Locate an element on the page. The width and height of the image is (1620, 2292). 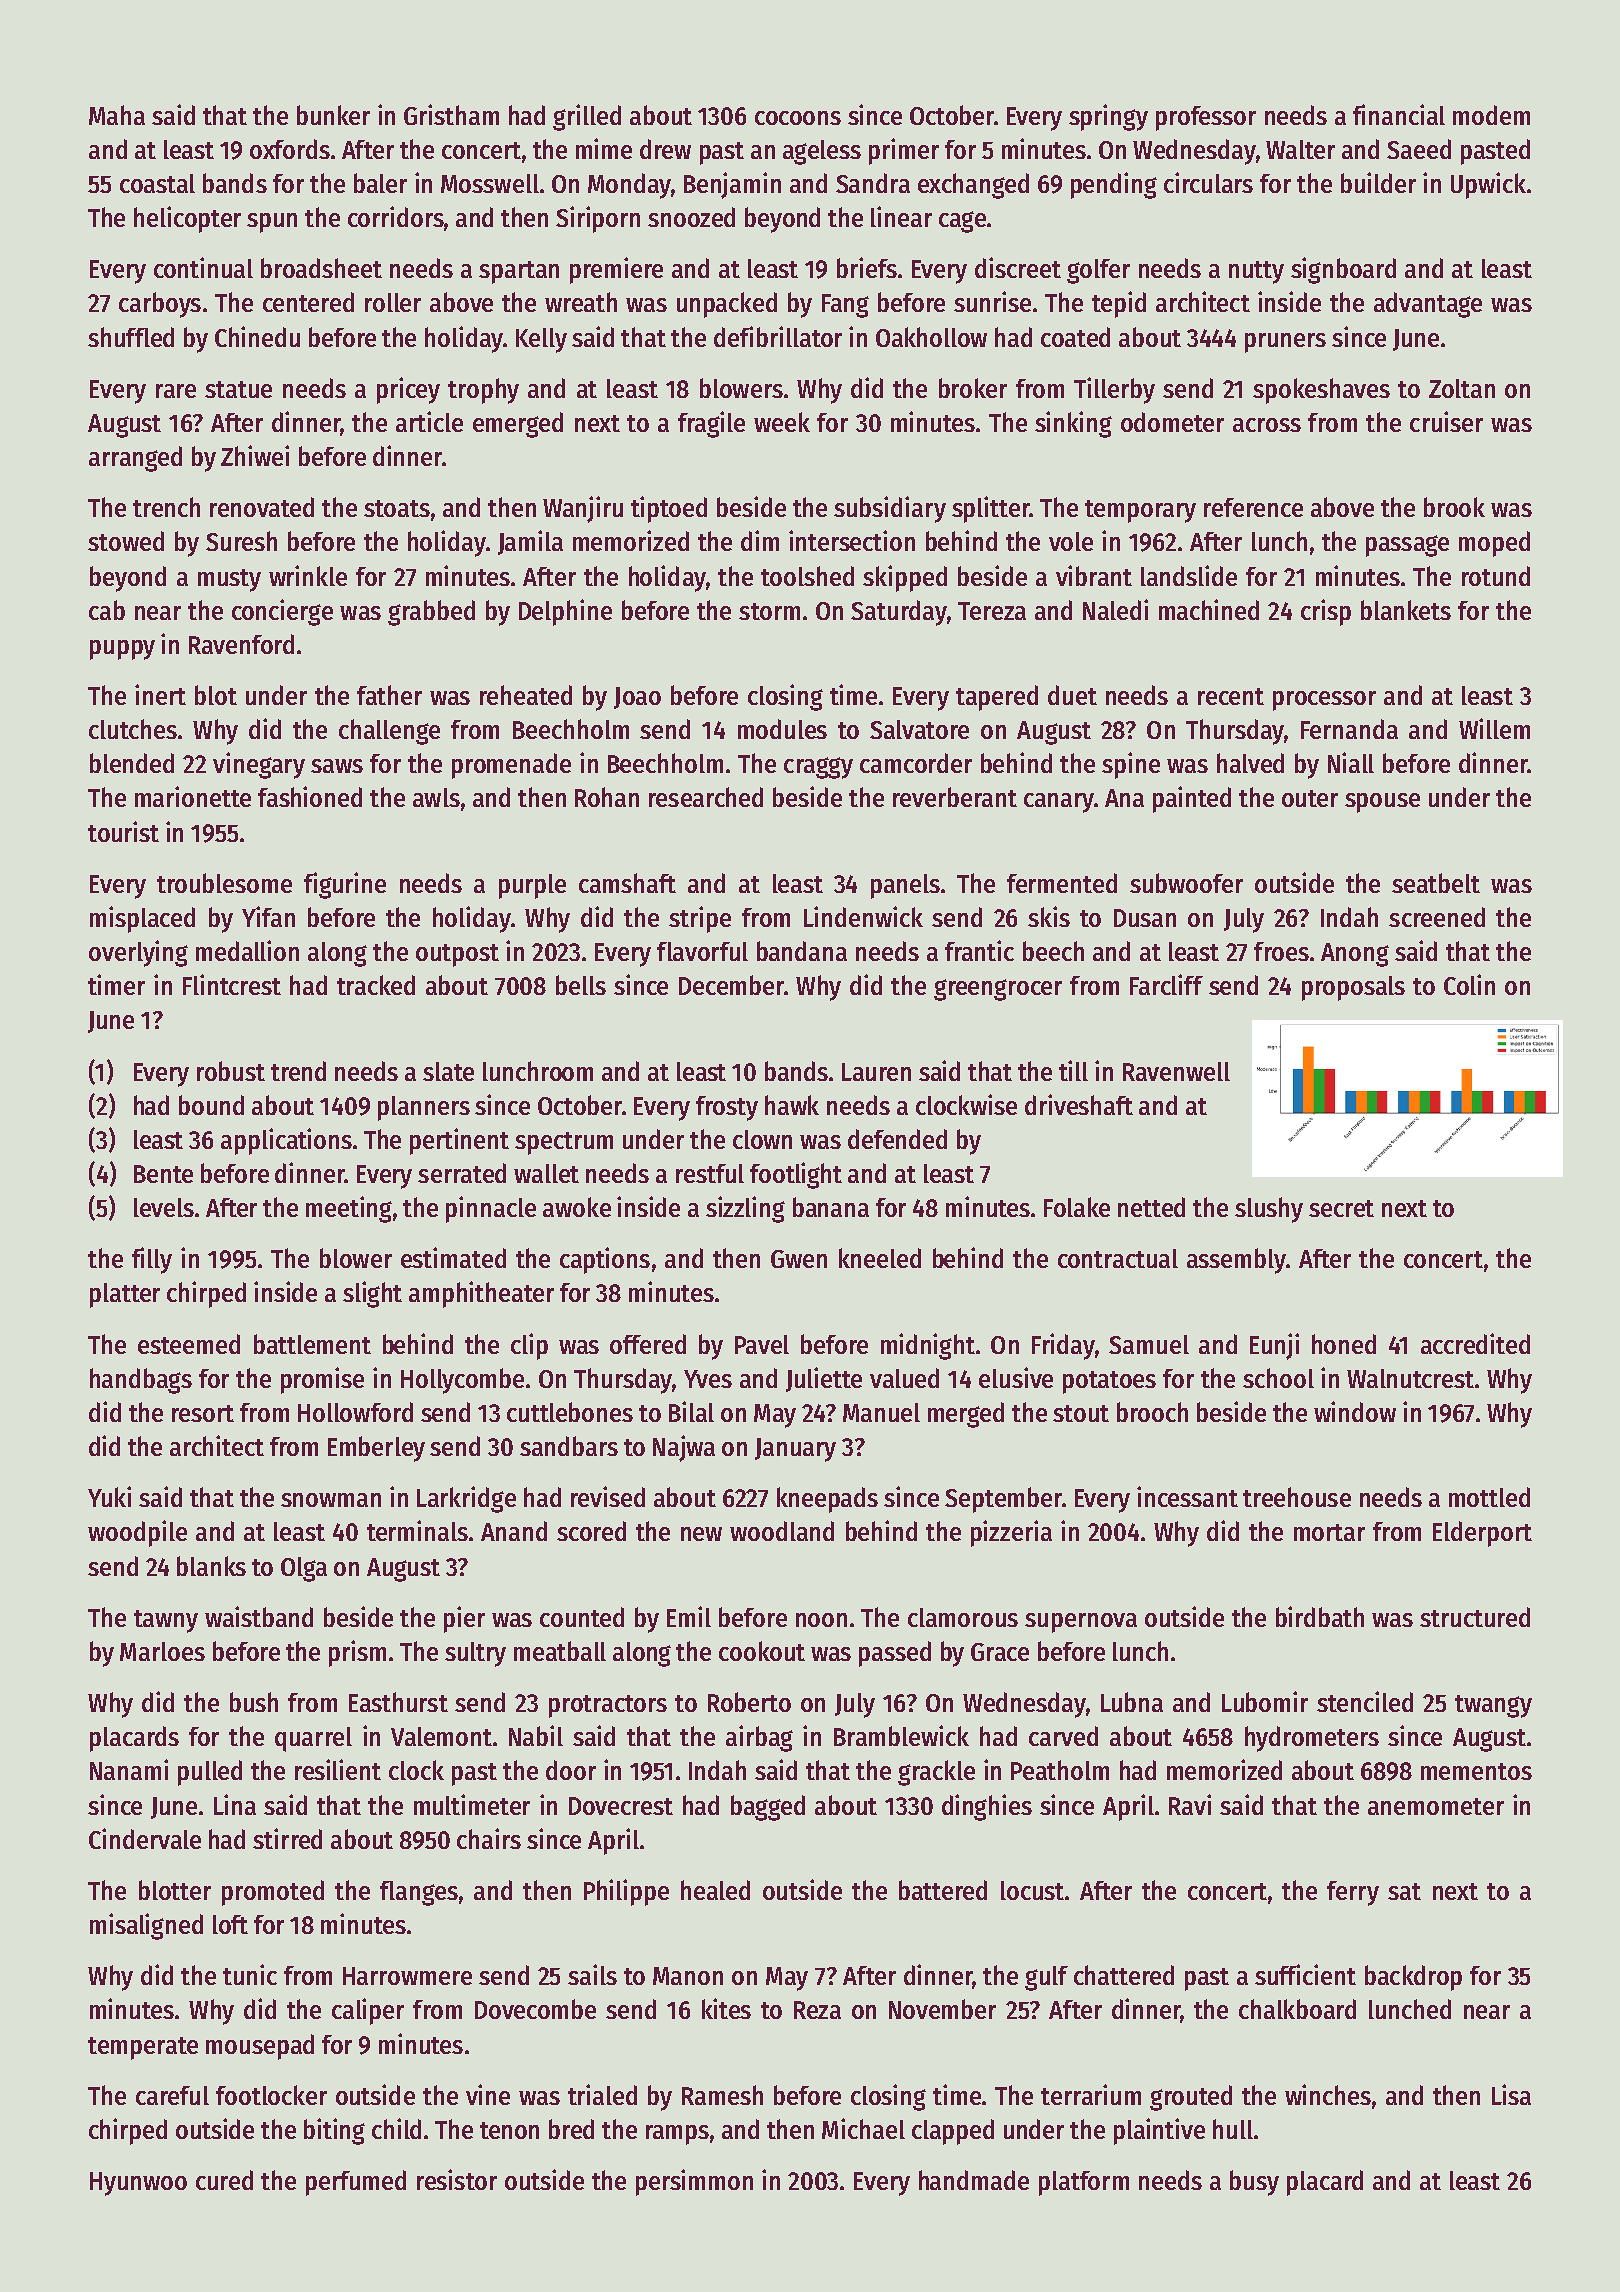
Hyunwoo is located at coordinates (138, 2184).
